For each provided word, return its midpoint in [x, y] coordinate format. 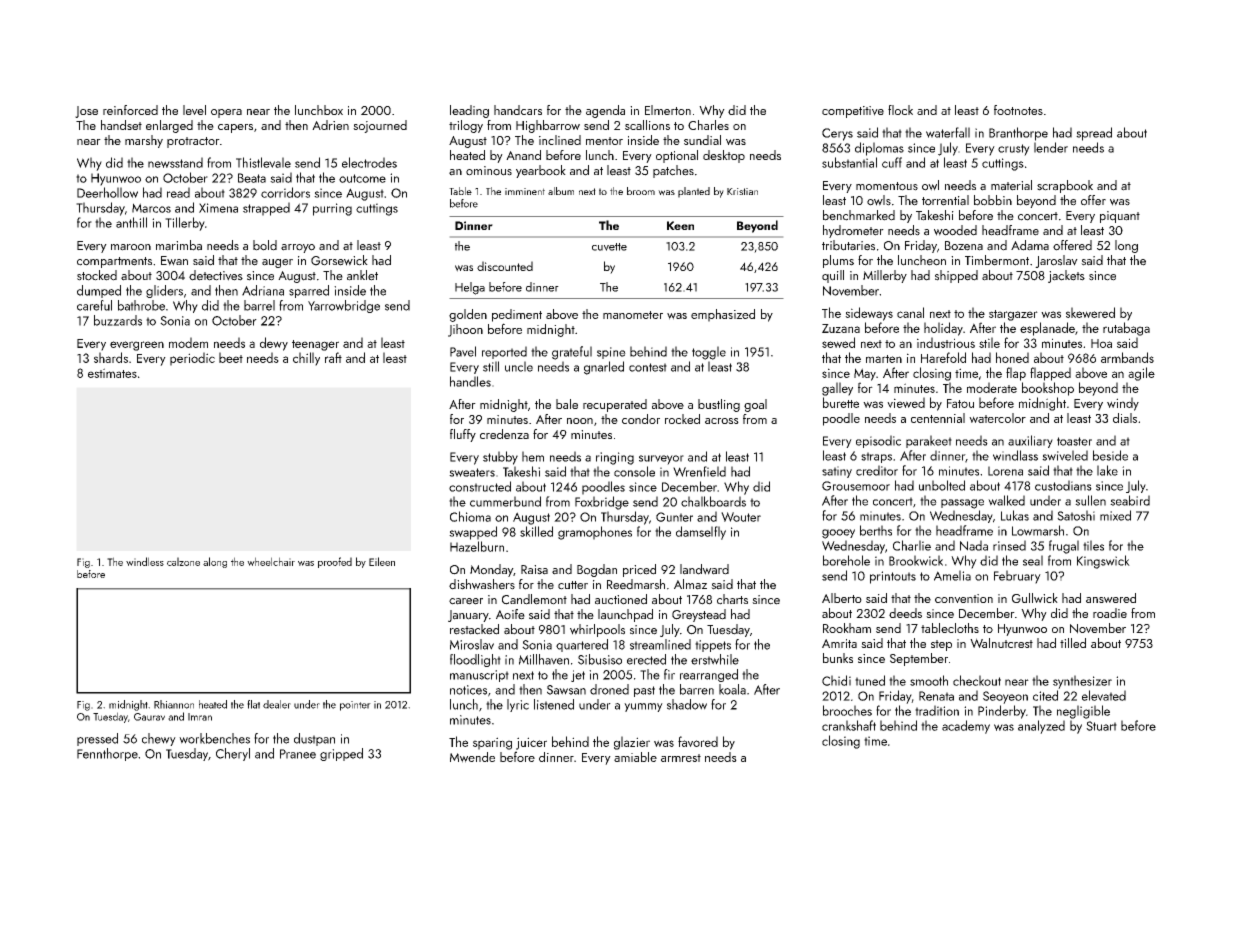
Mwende [472, 757]
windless [145, 561]
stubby [500, 458]
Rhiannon [174, 704]
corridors [285, 192]
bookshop [1048, 389]
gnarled [604, 368]
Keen [680, 225]
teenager [315, 345]
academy [966, 727]
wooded [955, 230]
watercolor [997, 418]
